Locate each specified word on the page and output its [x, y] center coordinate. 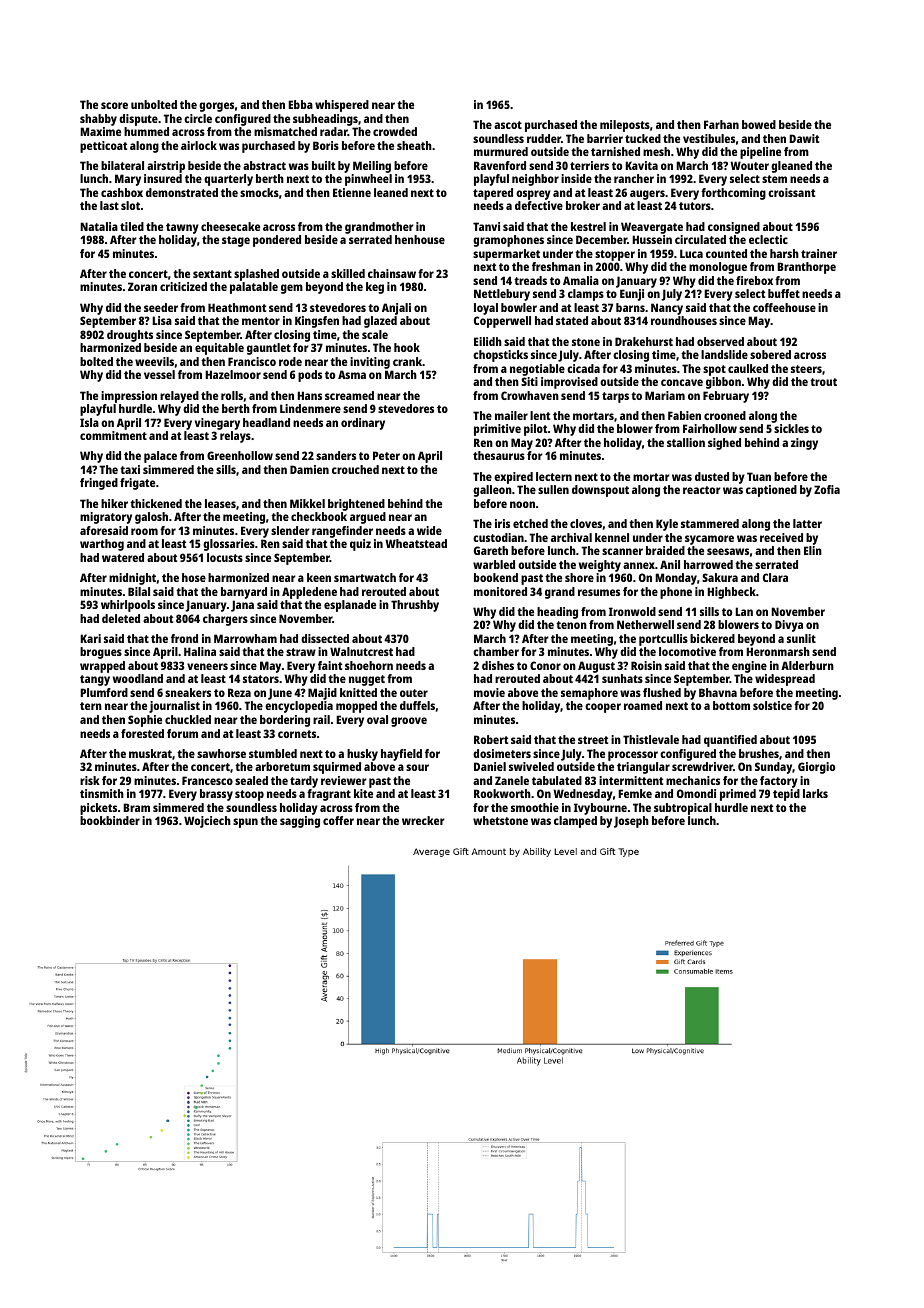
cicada [583, 368]
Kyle [667, 525]
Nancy [667, 309]
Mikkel [307, 503]
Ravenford [500, 165]
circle [198, 118]
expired [513, 478]
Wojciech [207, 822]
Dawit [804, 138]
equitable [219, 349]
